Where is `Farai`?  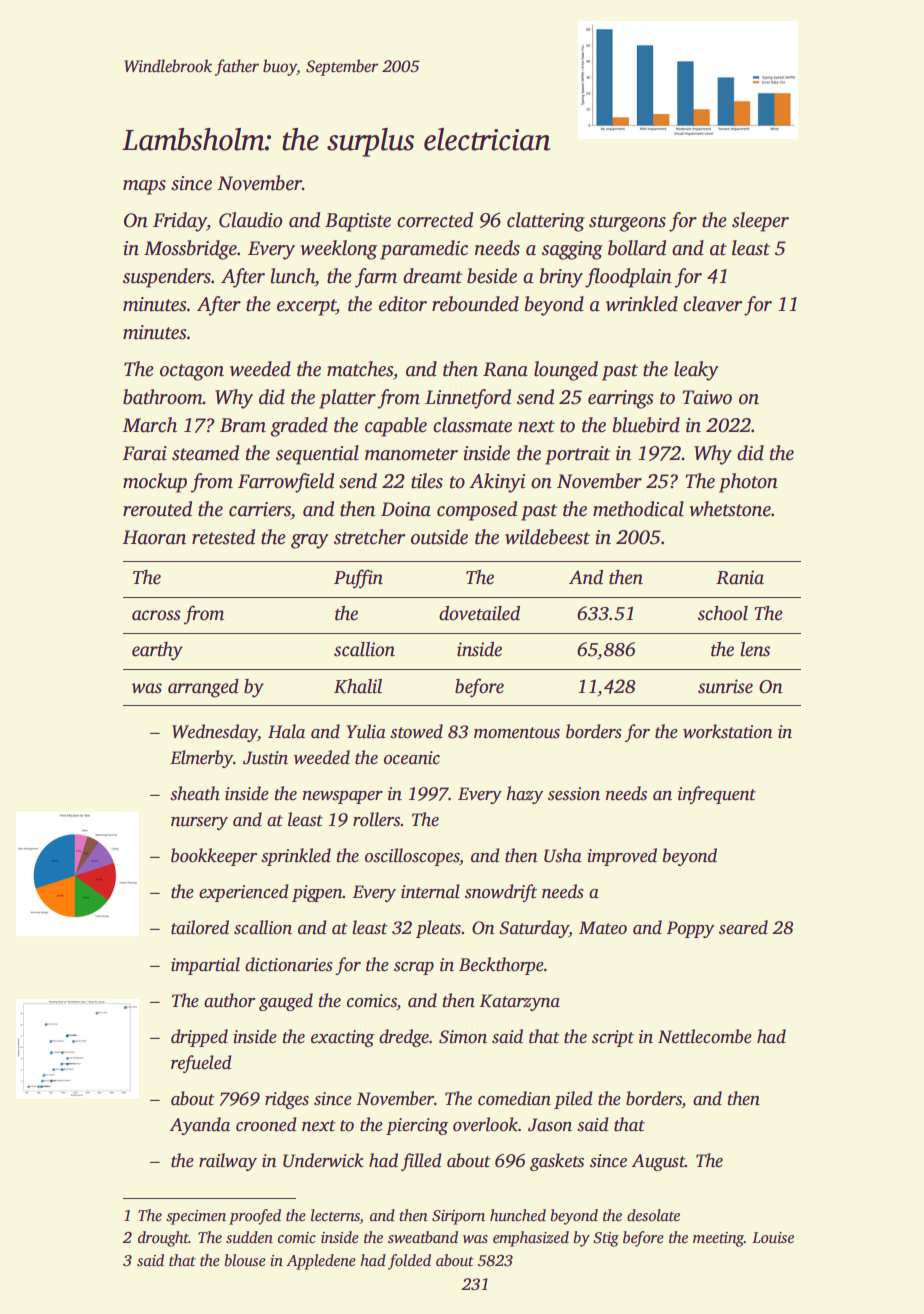 Farai is located at coordinates (144, 453).
